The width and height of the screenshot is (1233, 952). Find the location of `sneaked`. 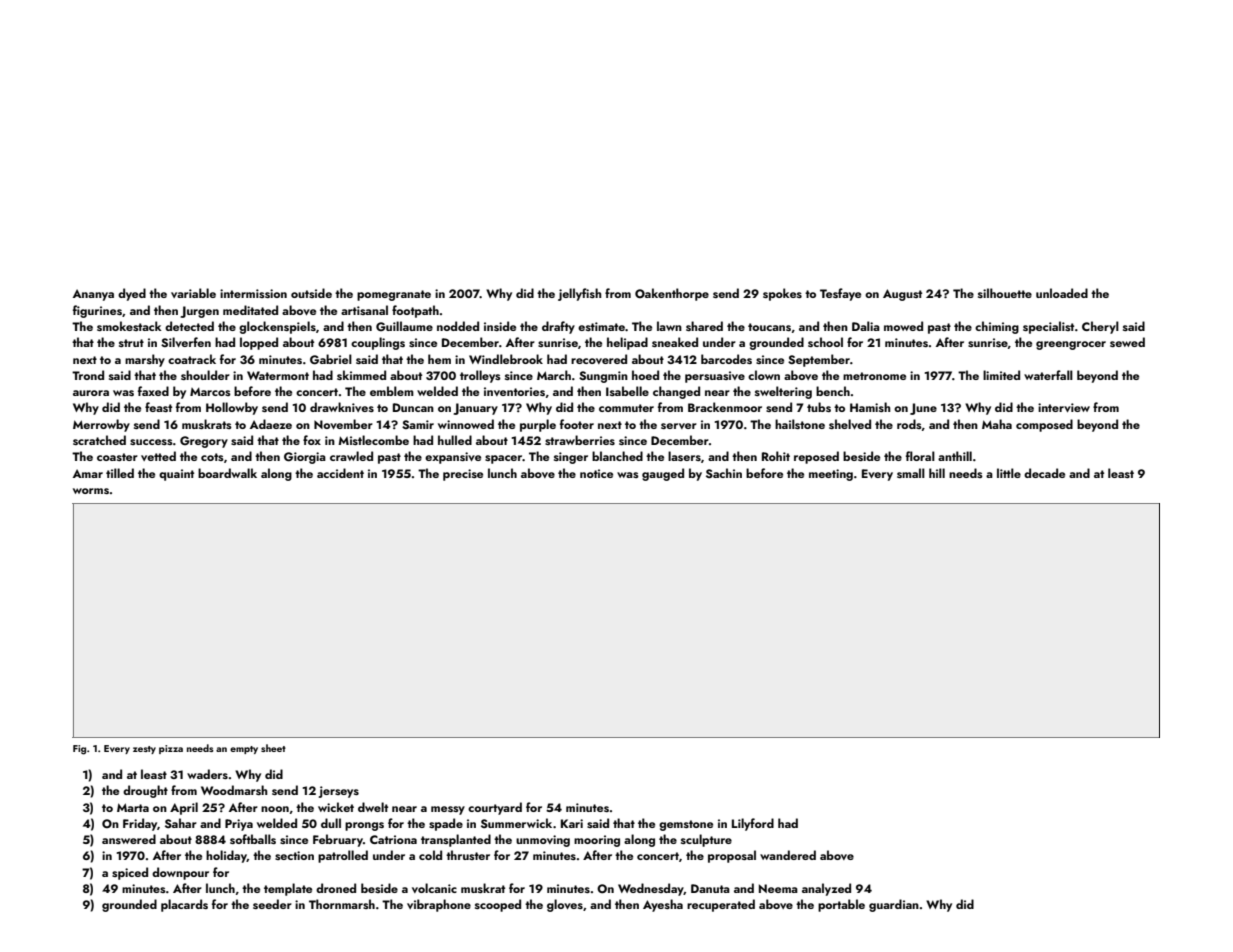

sneaked is located at coordinates (675, 342).
